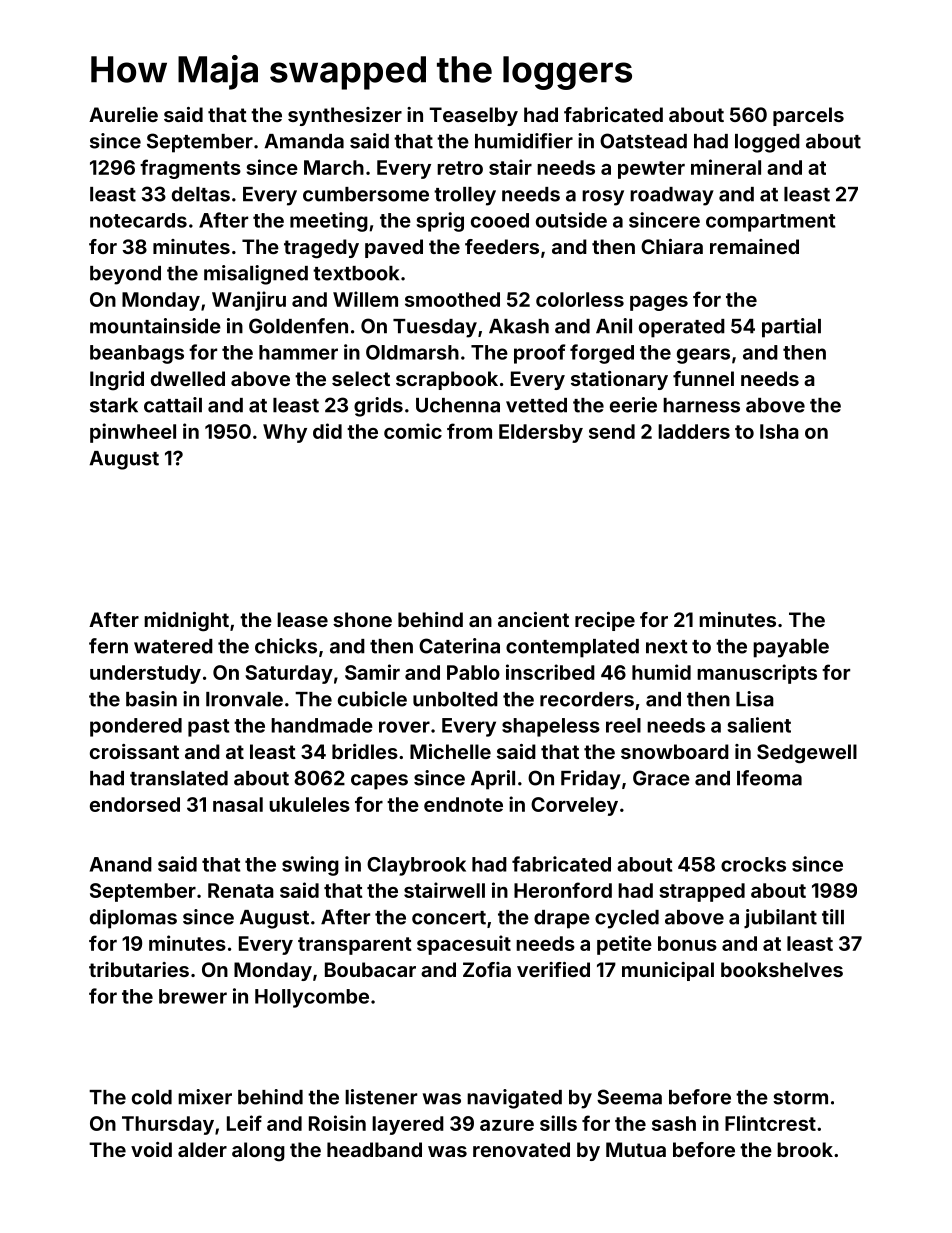  I want to click on transparent, so click(354, 946).
